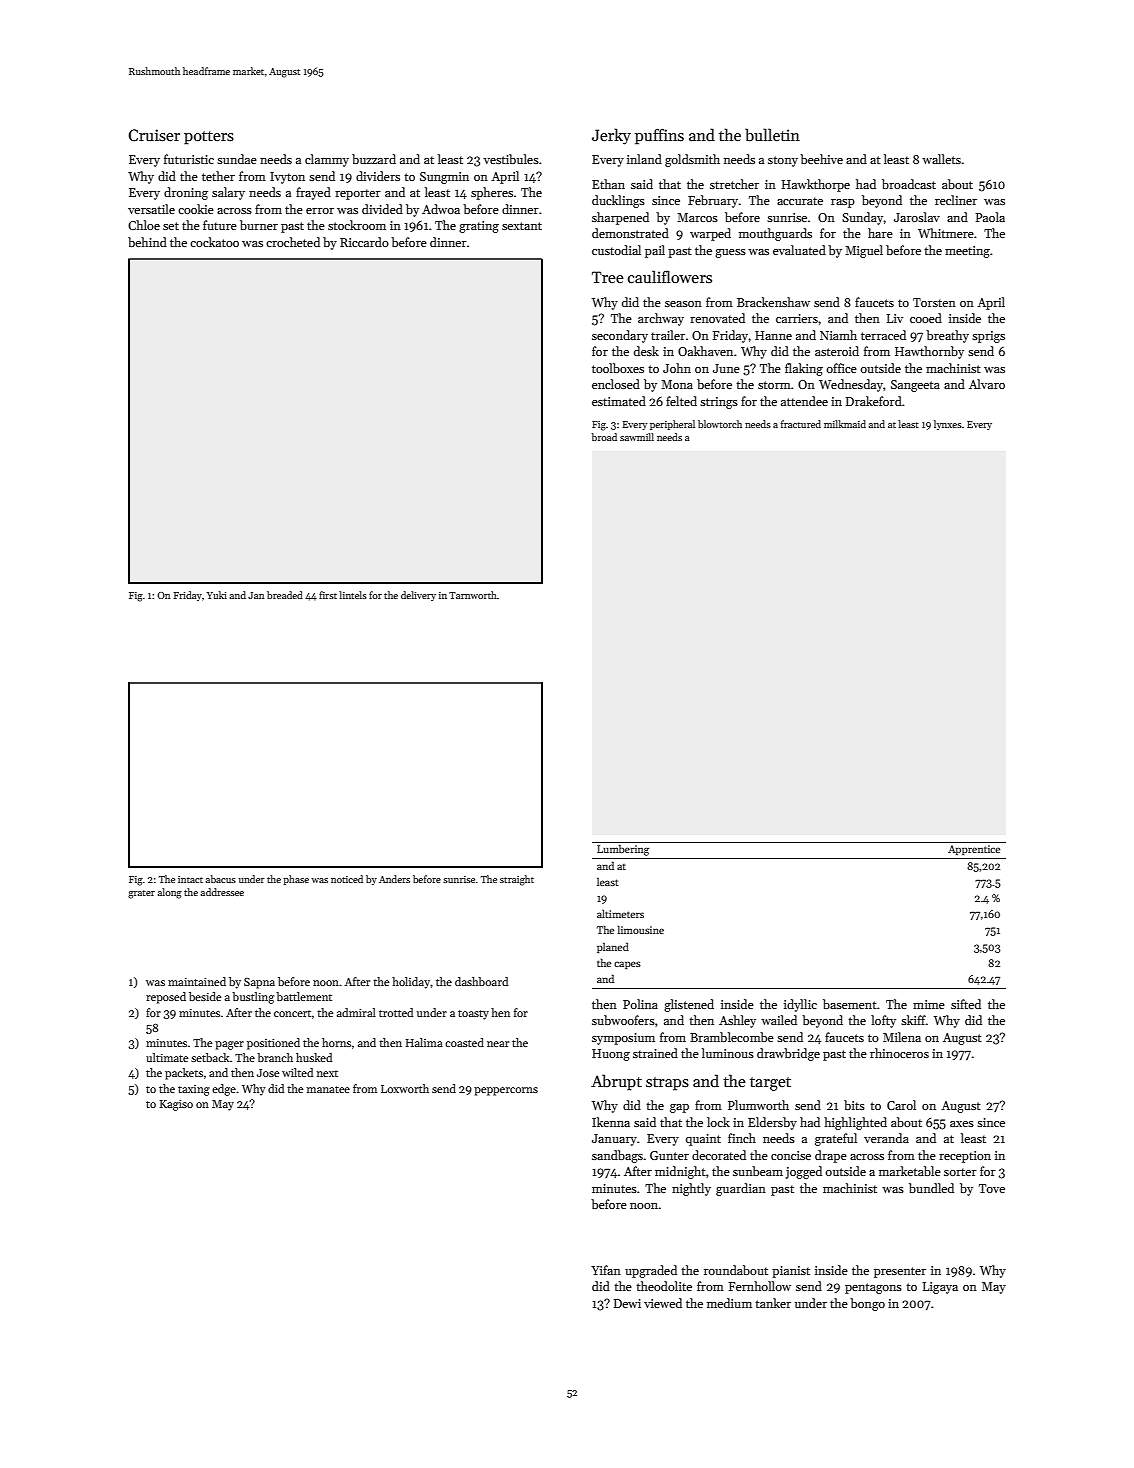 The width and height of the page is (1134, 1468). Describe the element at coordinates (720, 424) in the page. I see `blowtorch` at that location.
